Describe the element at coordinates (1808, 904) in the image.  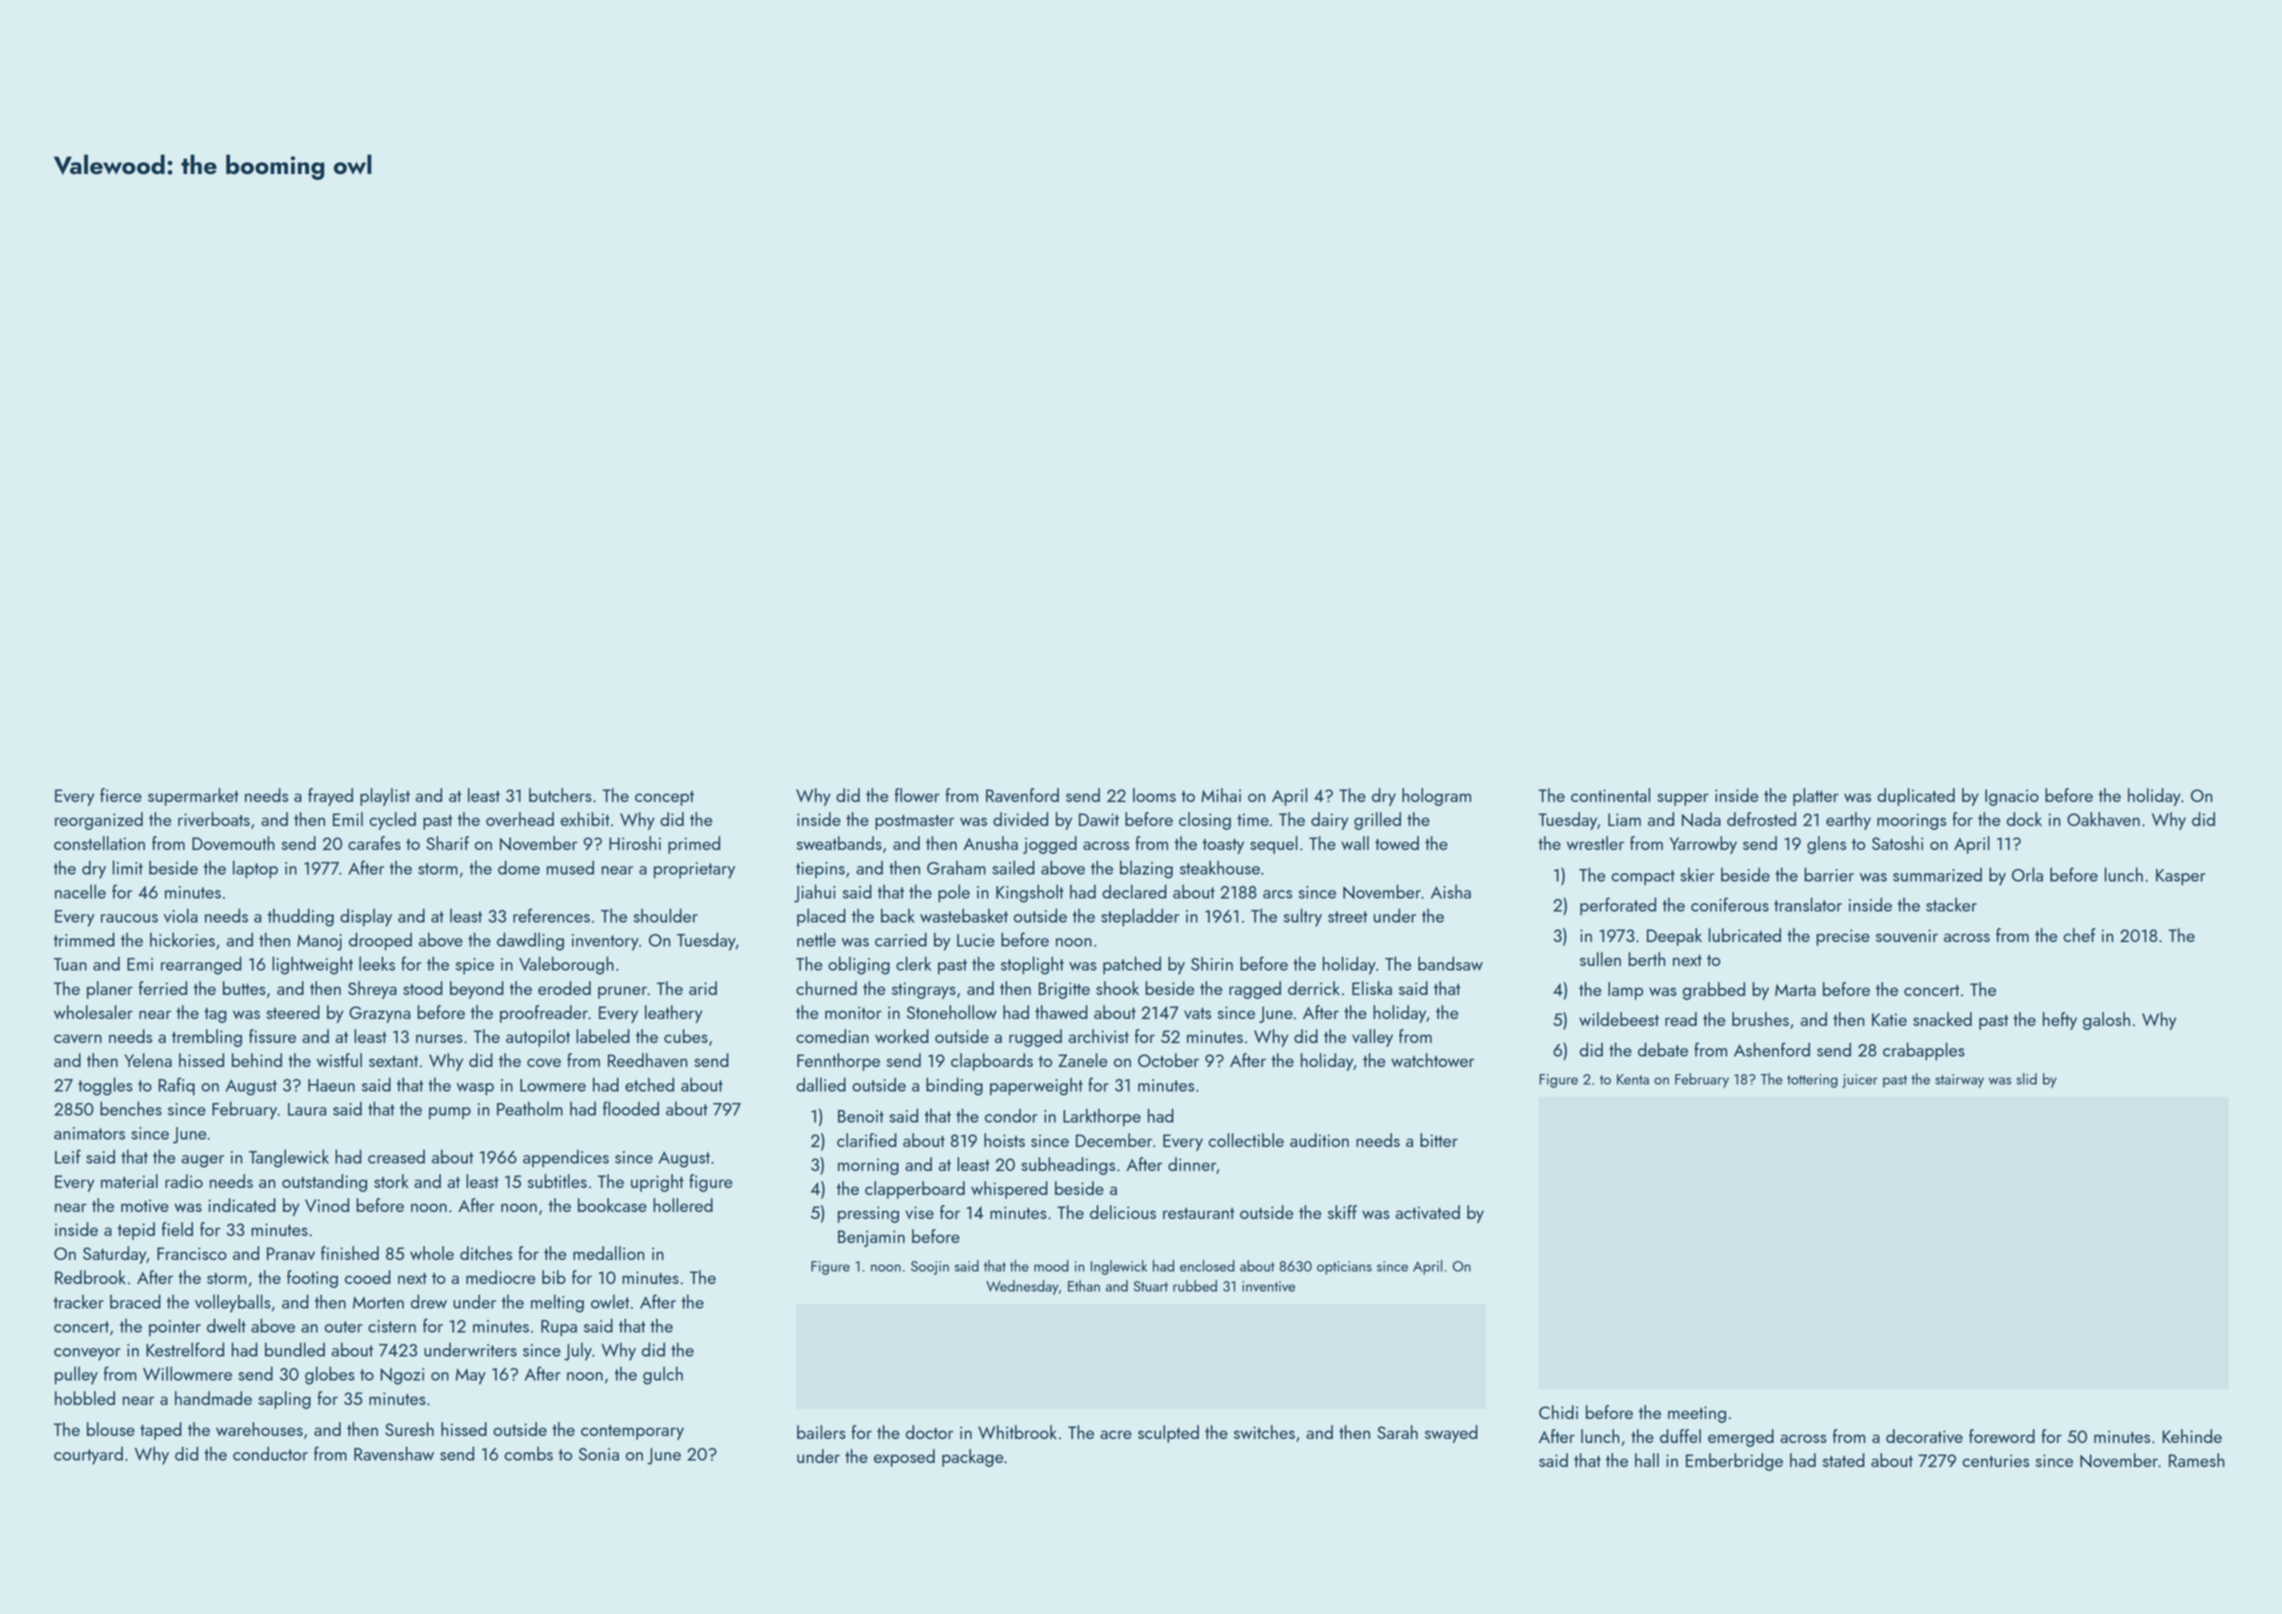
I see `translator` at that location.
